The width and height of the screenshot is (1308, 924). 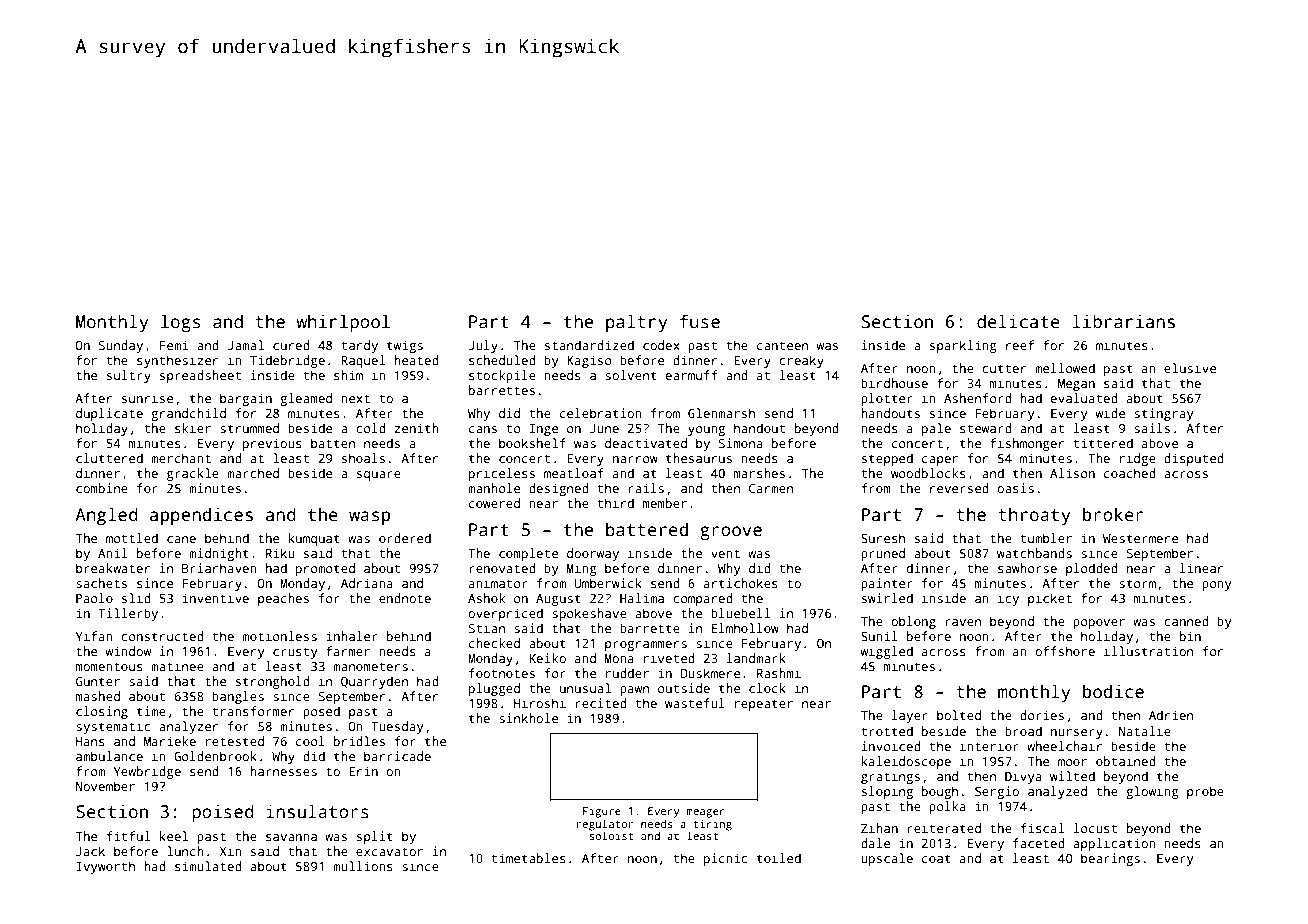 What do you see at coordinates (1130, 473) in the screenshot?
I see `coached` at bounding box center [1130, 473].
